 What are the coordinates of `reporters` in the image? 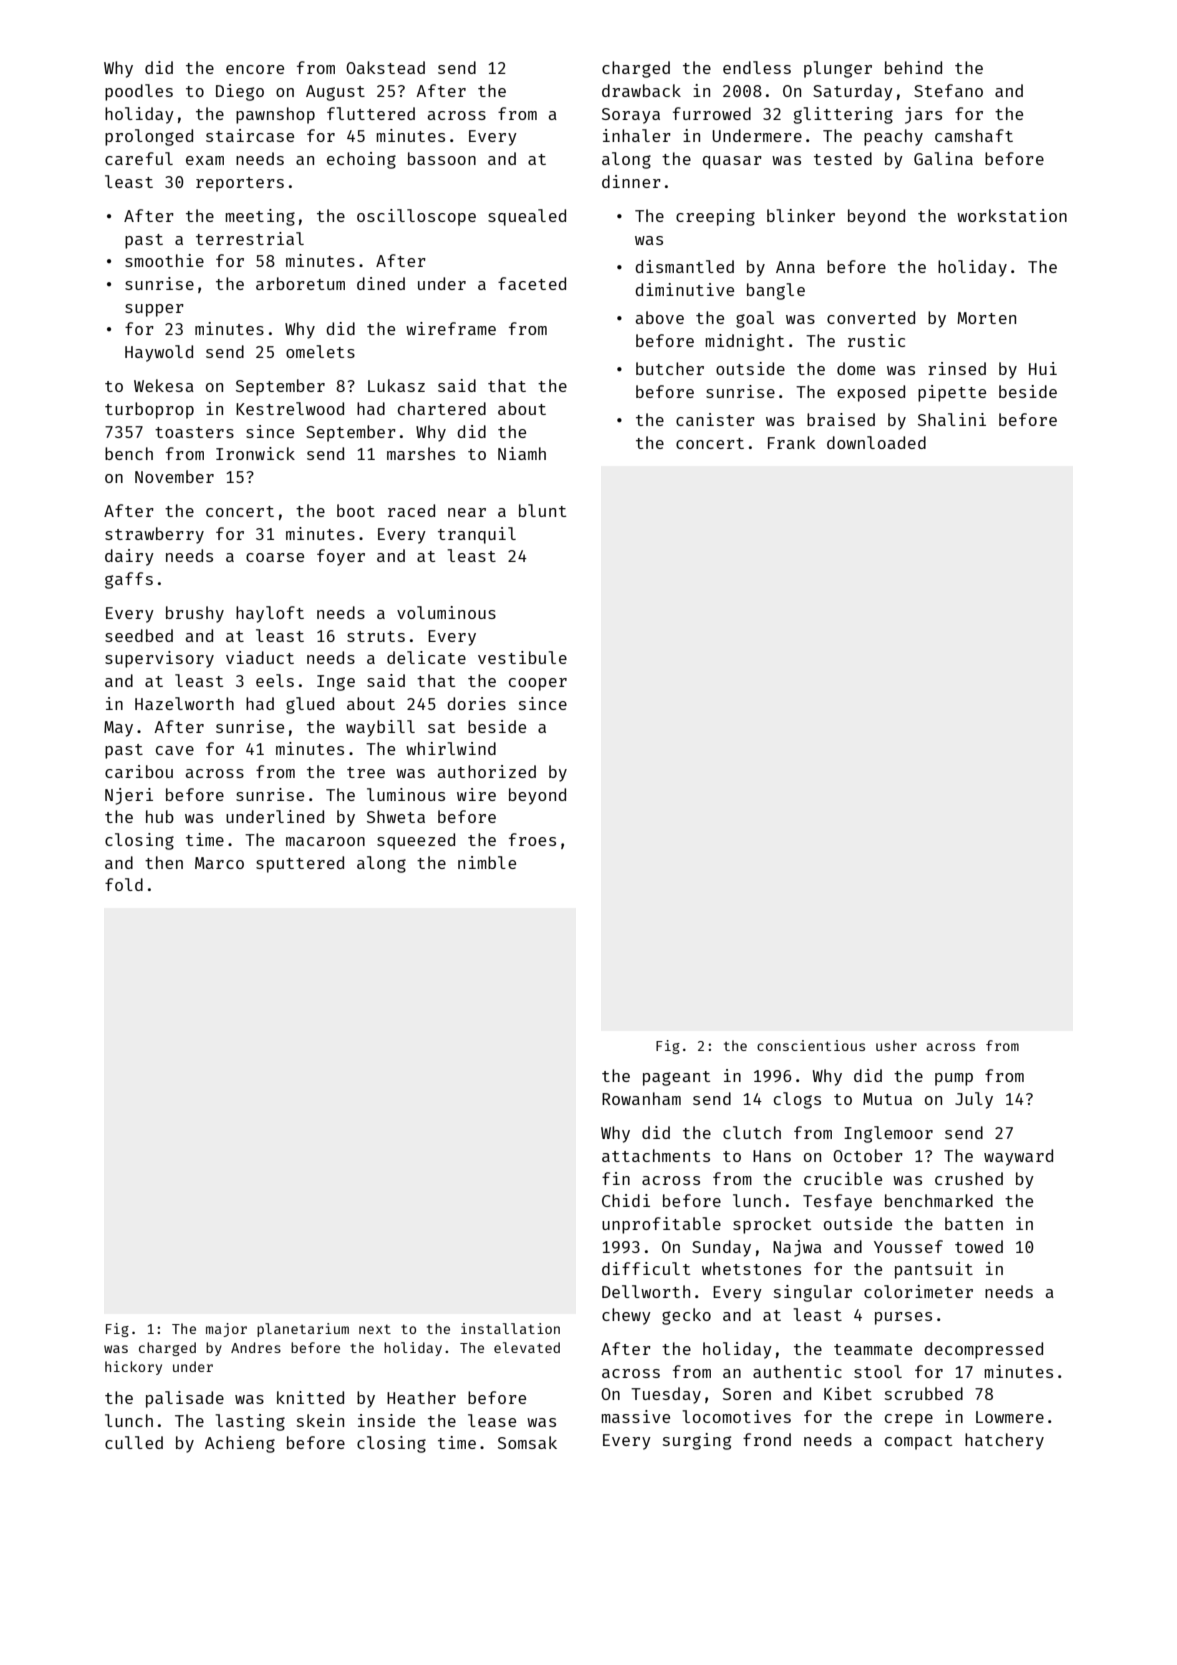 It's located at (240, 184).
